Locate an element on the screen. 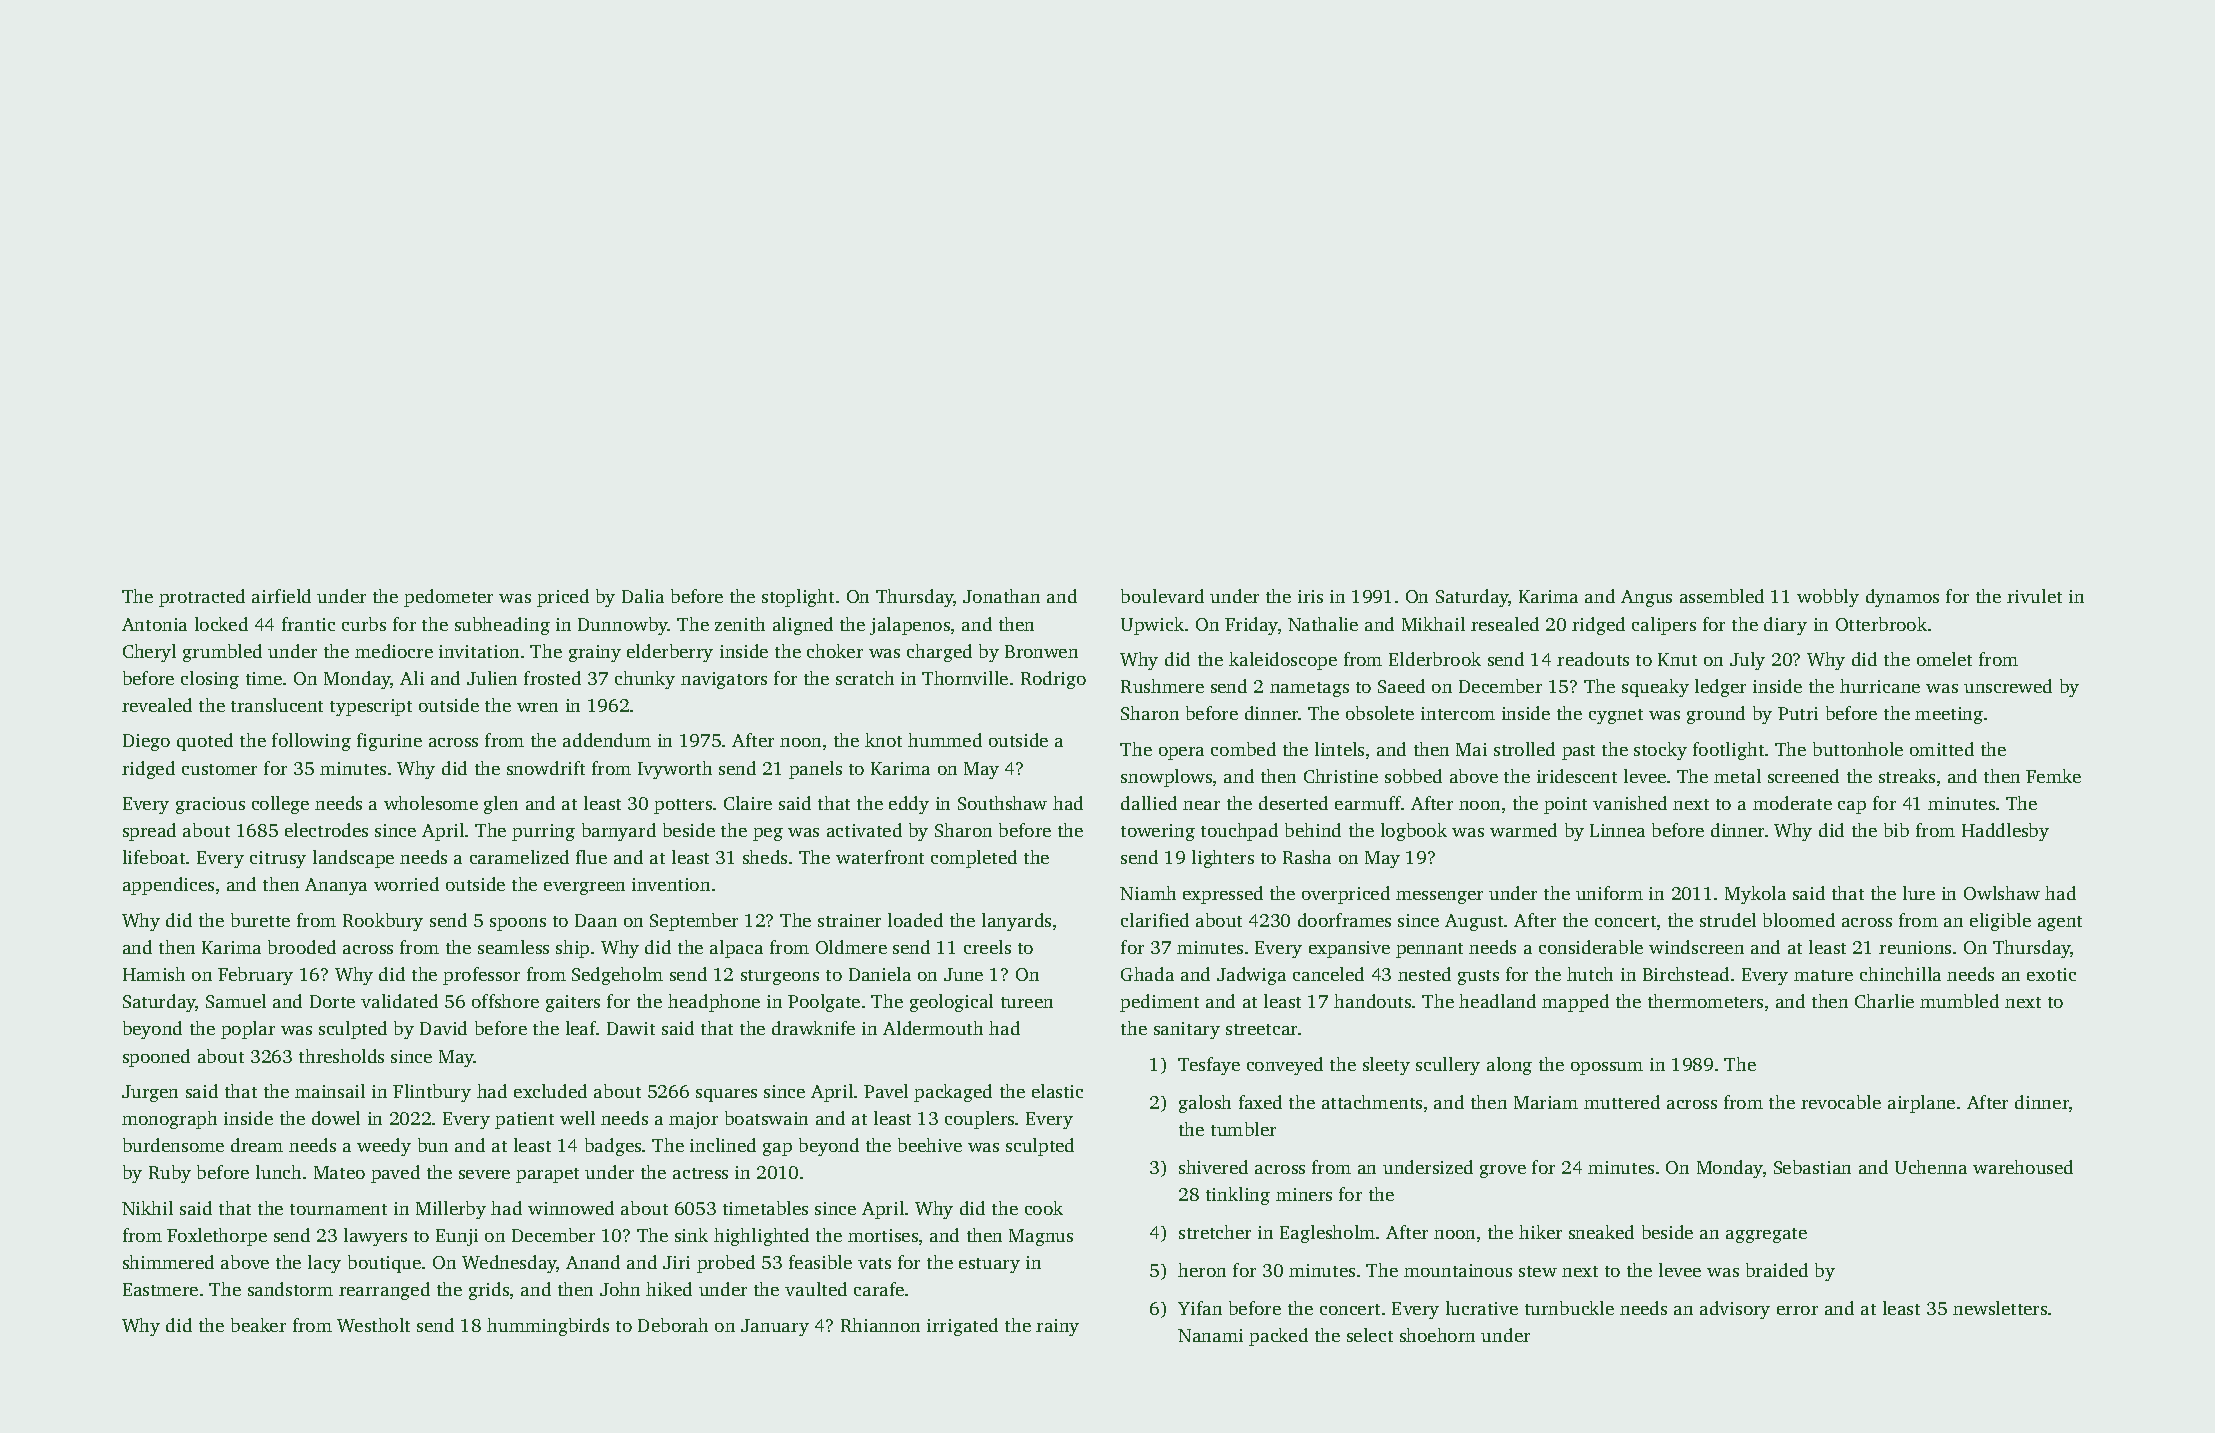  Julien is located at coordinates (492, 678).
